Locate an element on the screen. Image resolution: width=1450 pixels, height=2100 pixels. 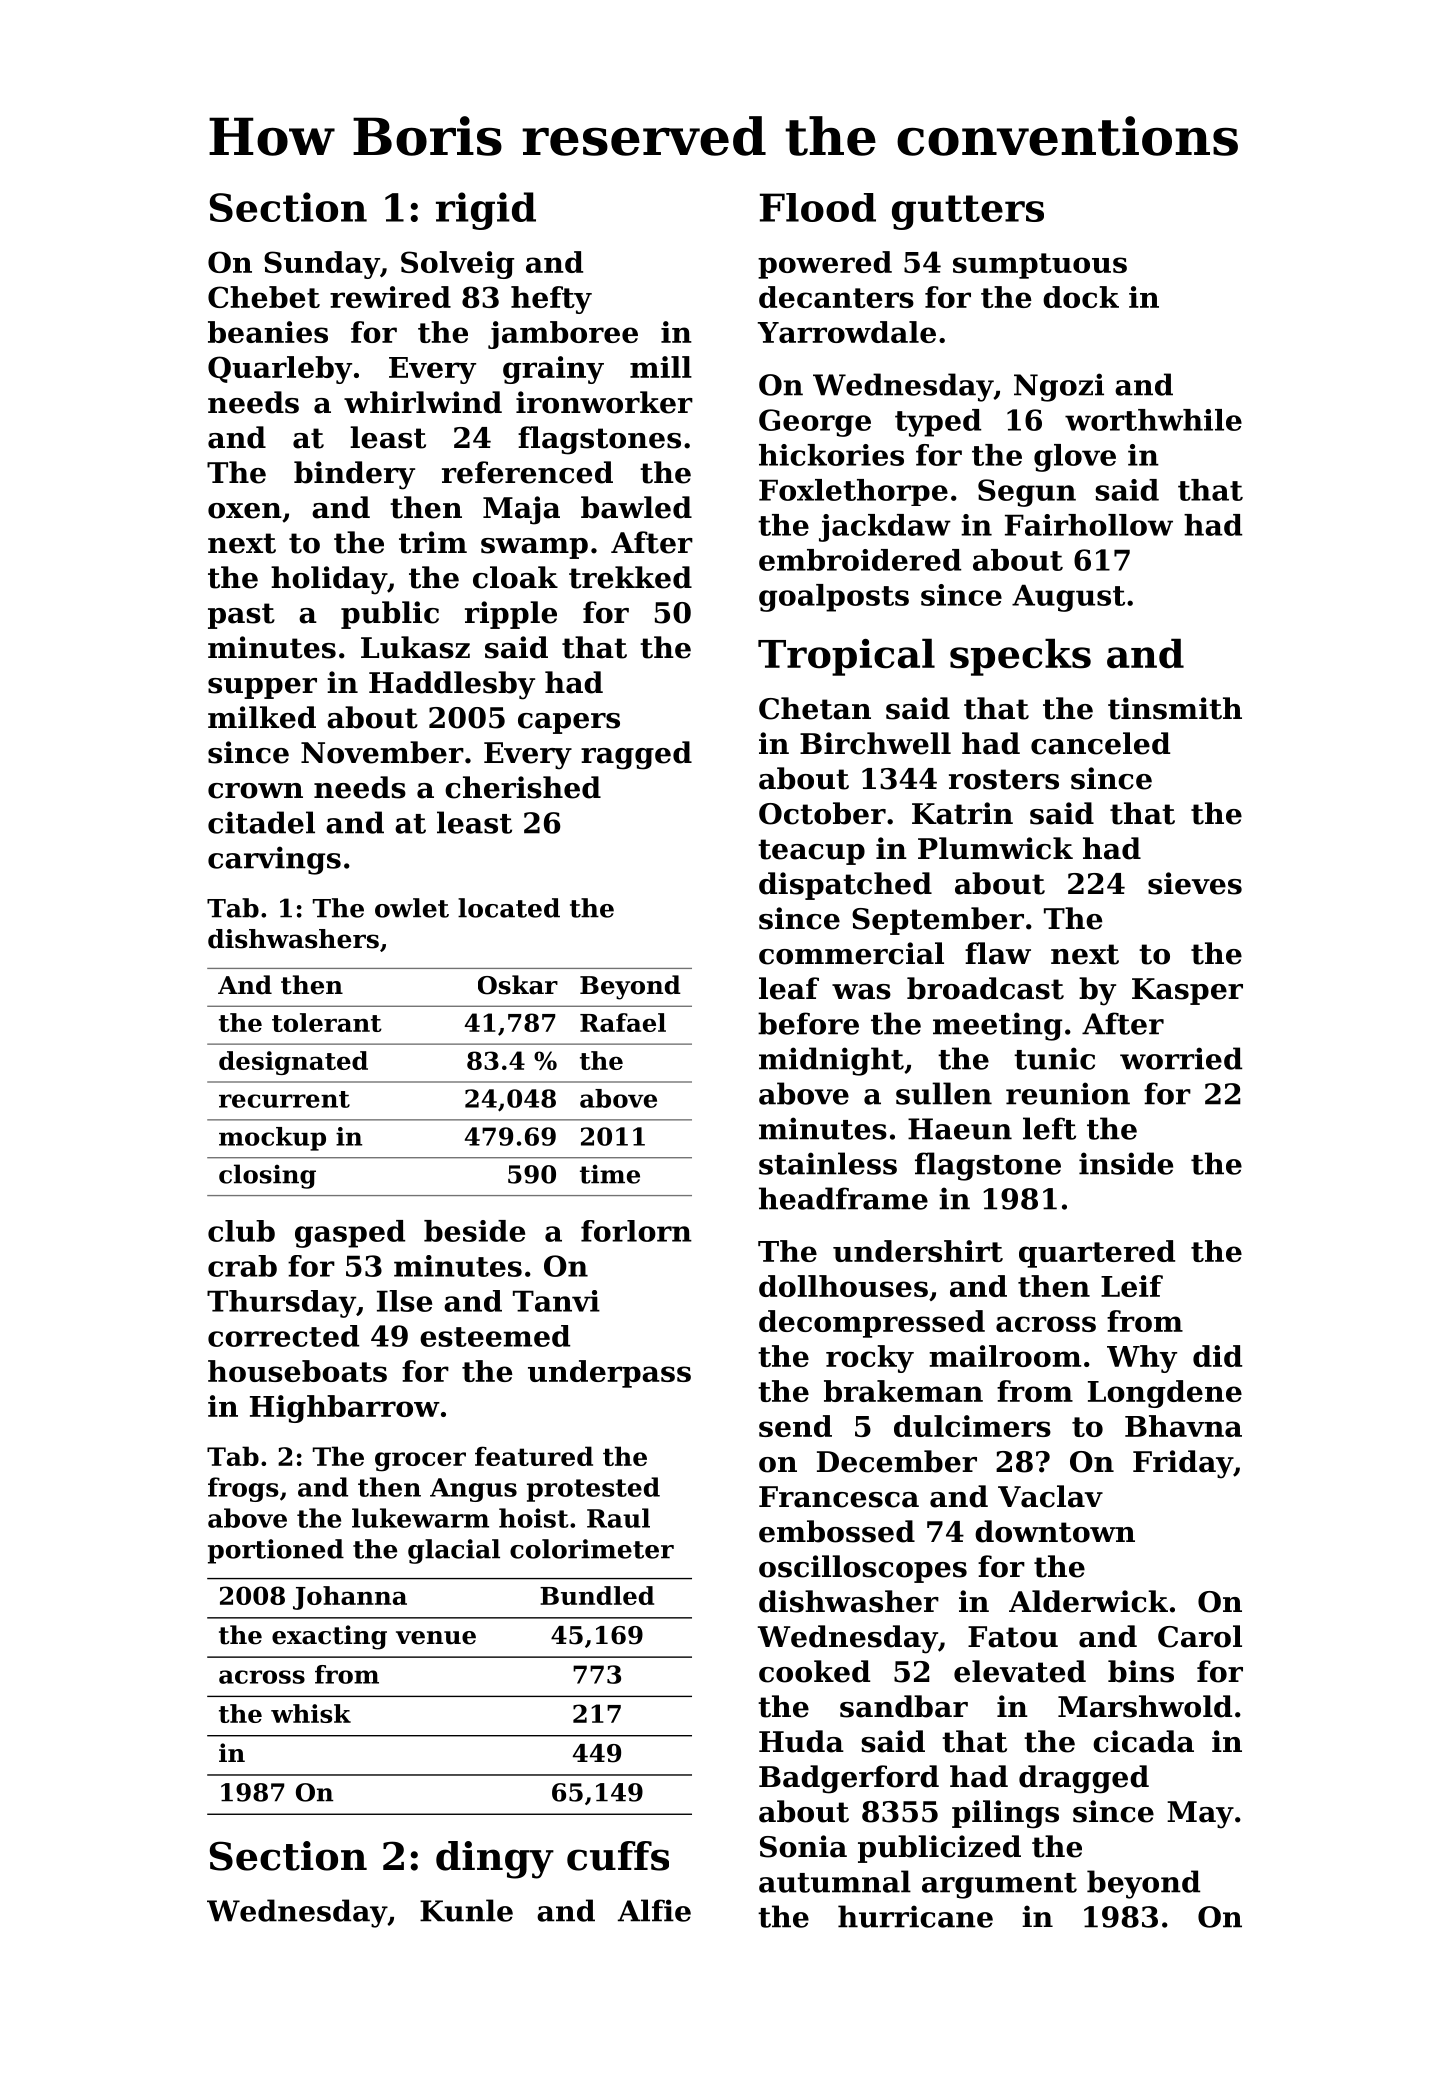
cherished is located at coordinates (523, 787).
